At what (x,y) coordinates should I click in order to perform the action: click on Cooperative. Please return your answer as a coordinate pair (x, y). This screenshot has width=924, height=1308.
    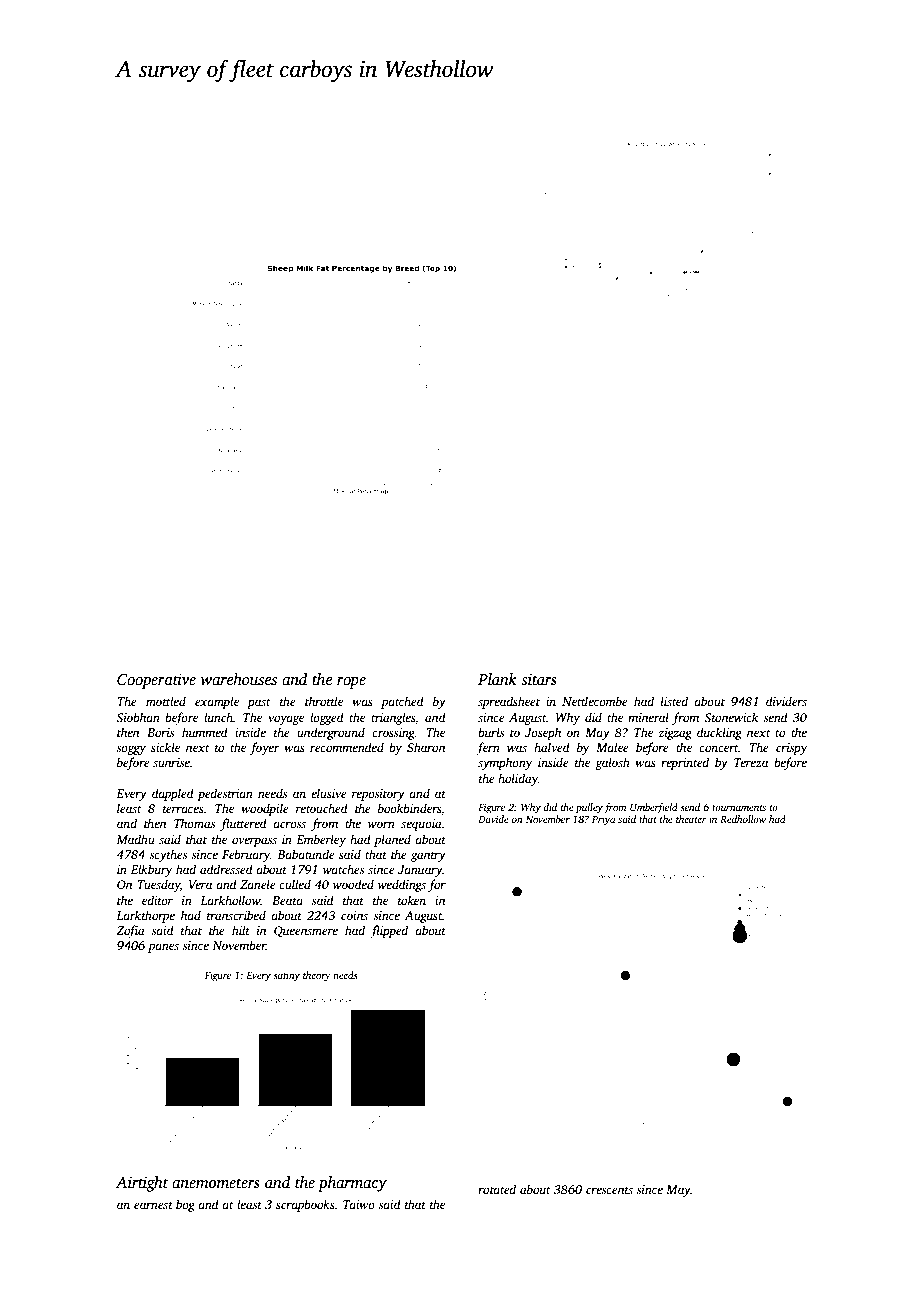
    Looking at the image, I should click on (156, 681).
